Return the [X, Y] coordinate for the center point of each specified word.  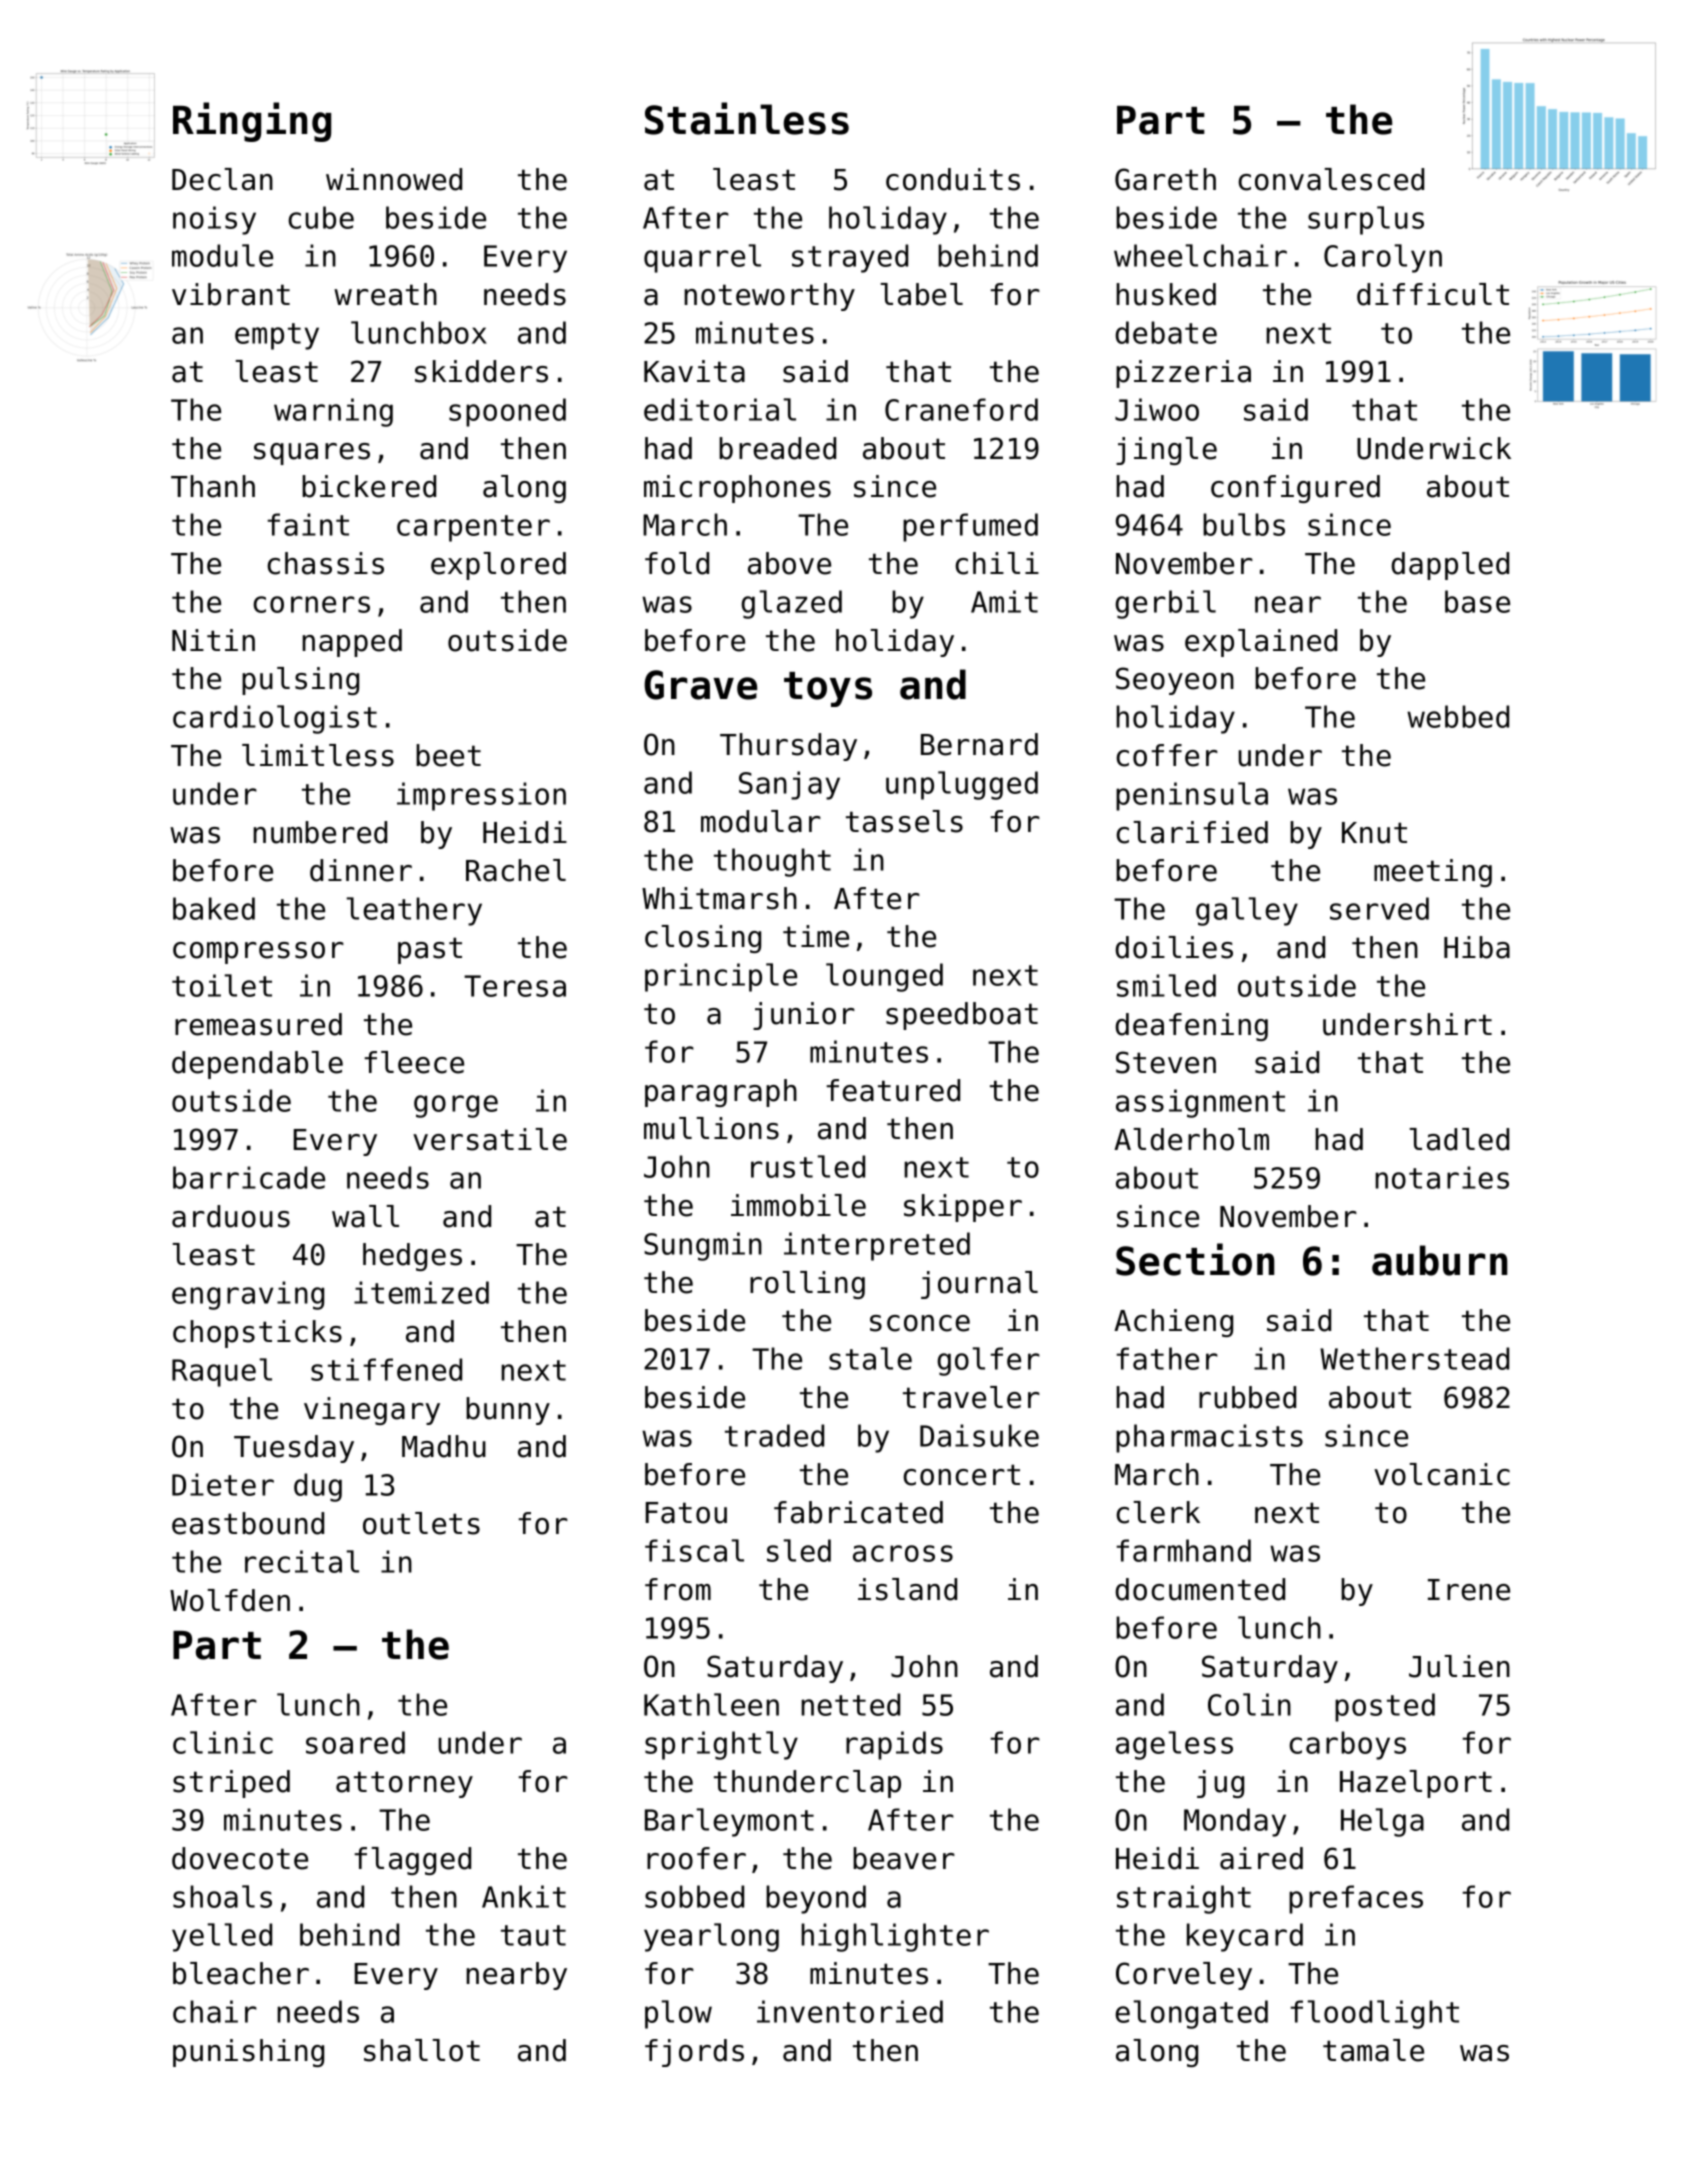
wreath [385, 294]
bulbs [1244, 524]
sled [799, 1550]
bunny [508, 1411]
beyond [816, 1899]
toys [828, 689]
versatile [490, 1139]
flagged [412, 1861]
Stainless [747, 118]
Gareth [1165, 179]
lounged [884, 977]
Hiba [1477, 947]
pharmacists [1209, 1438]
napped [352, 643]
